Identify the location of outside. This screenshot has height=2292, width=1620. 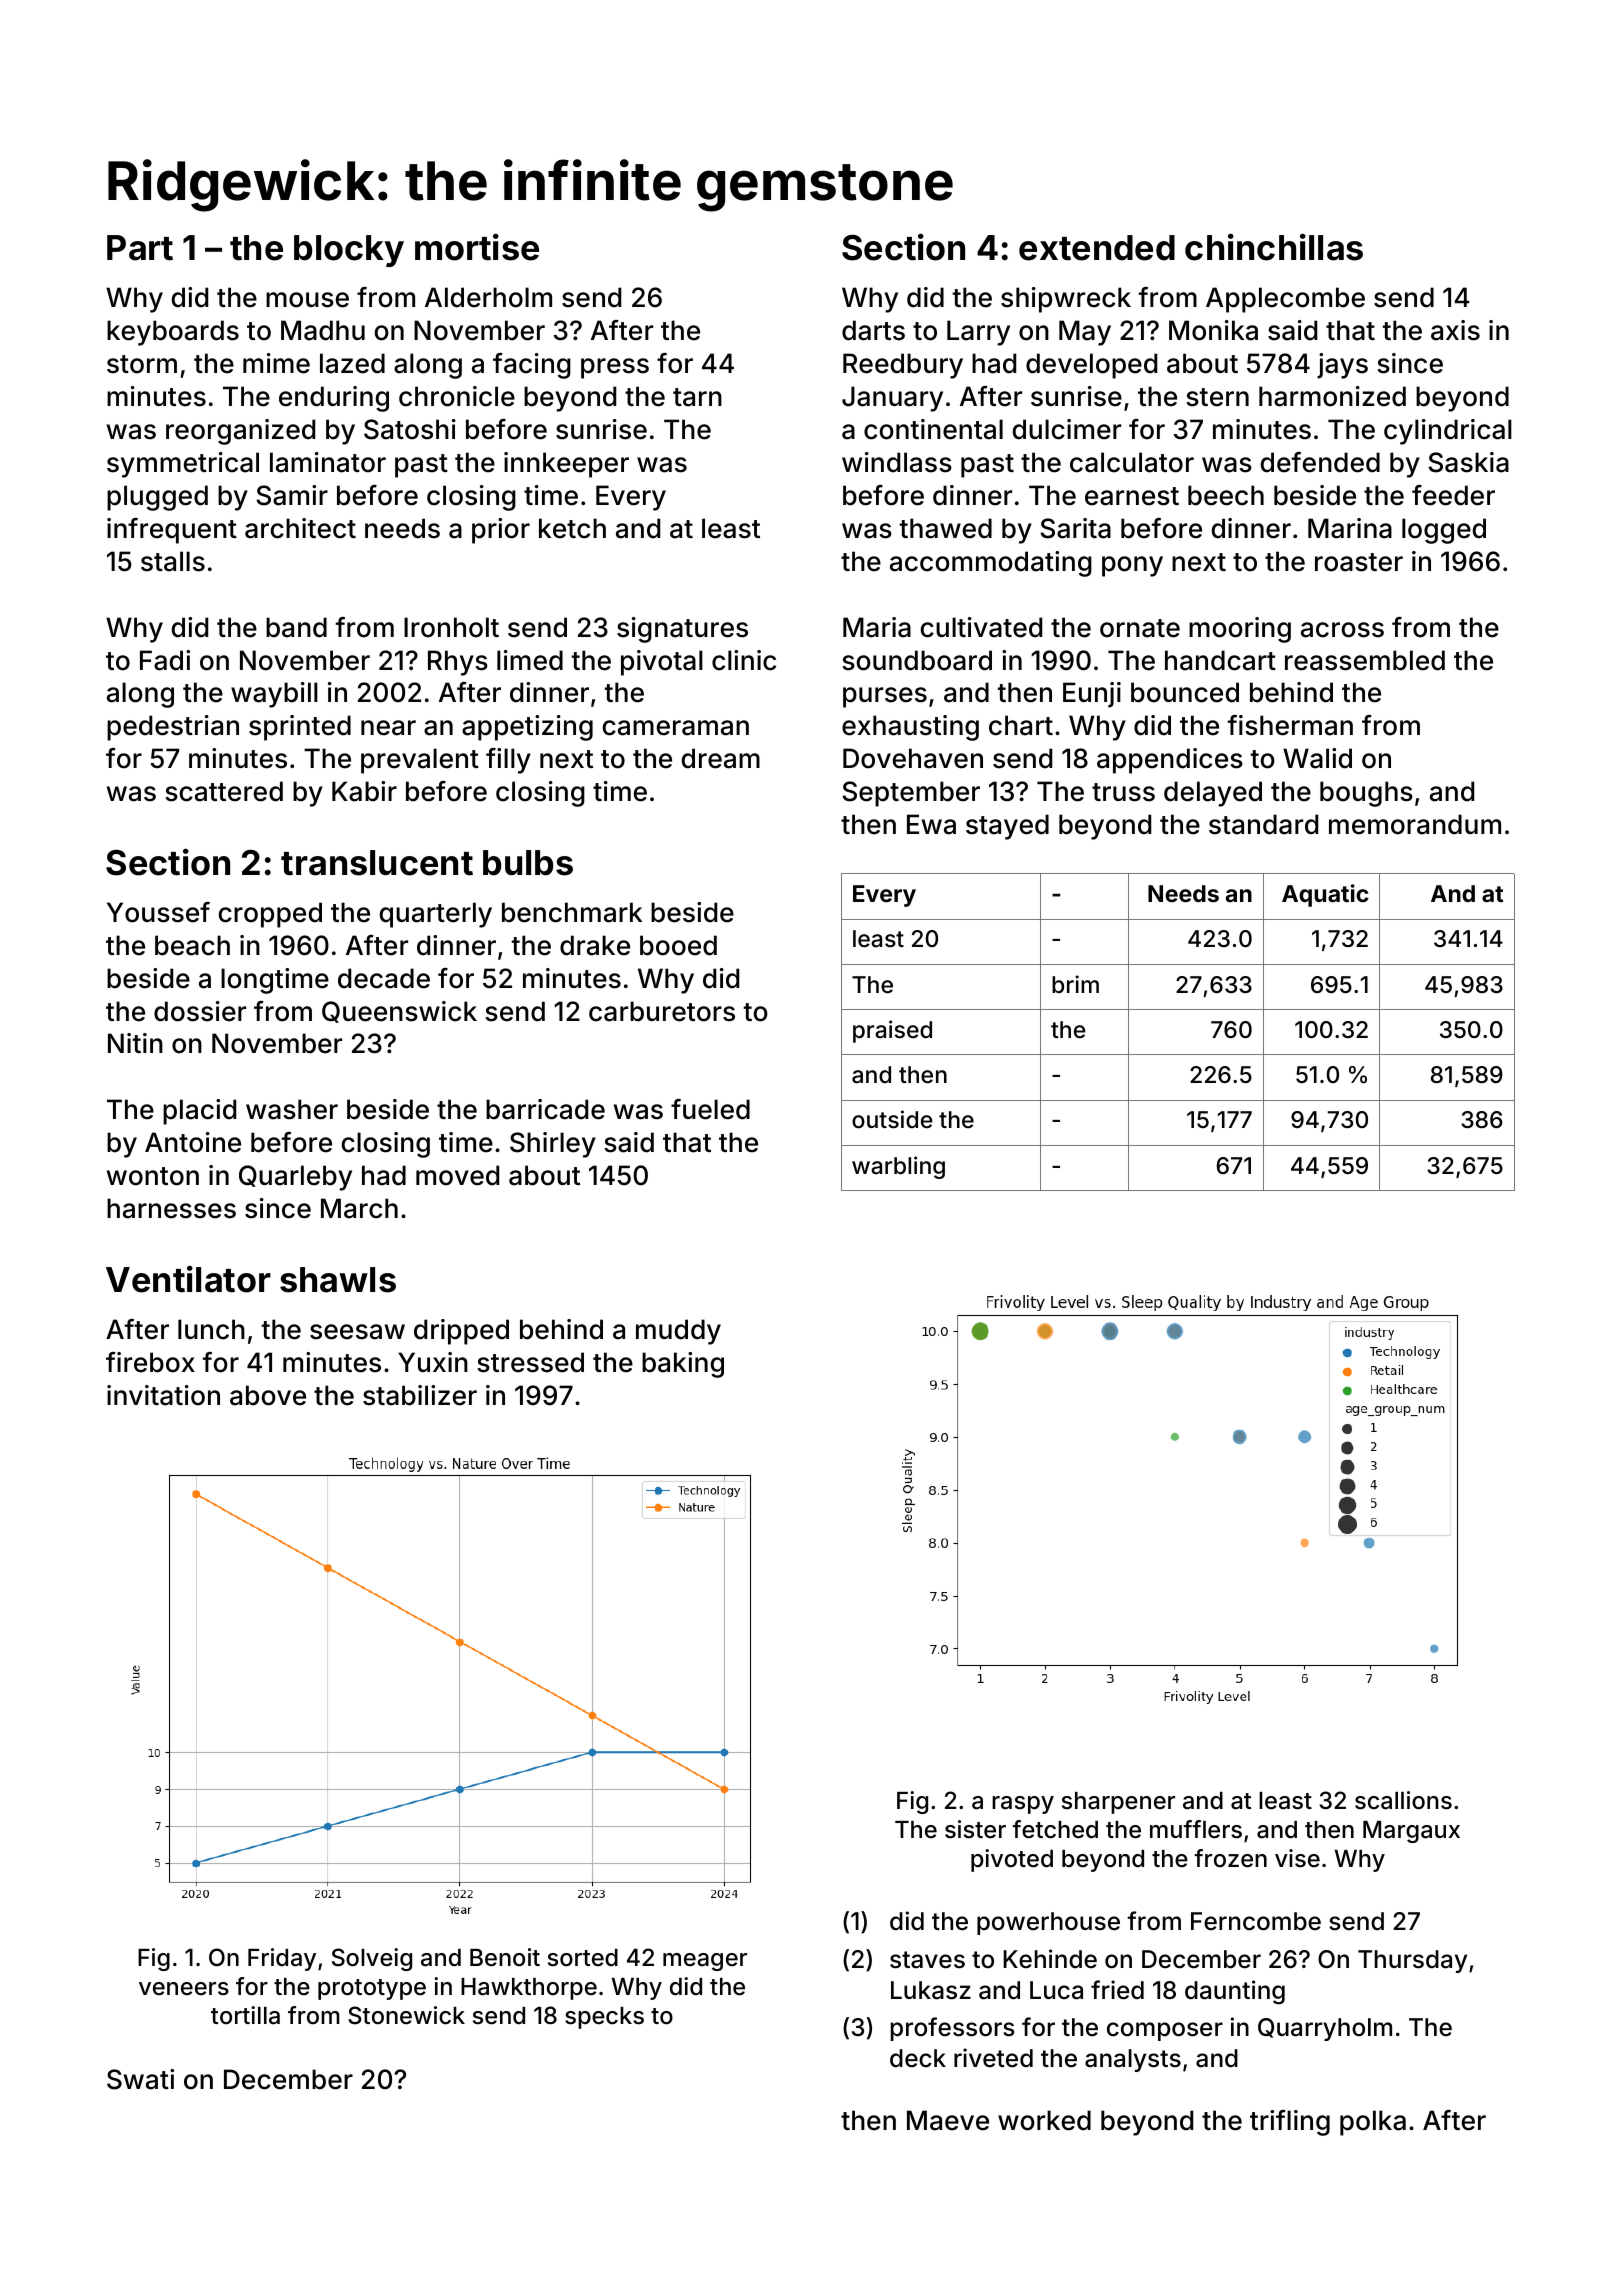
(892, 1119).
